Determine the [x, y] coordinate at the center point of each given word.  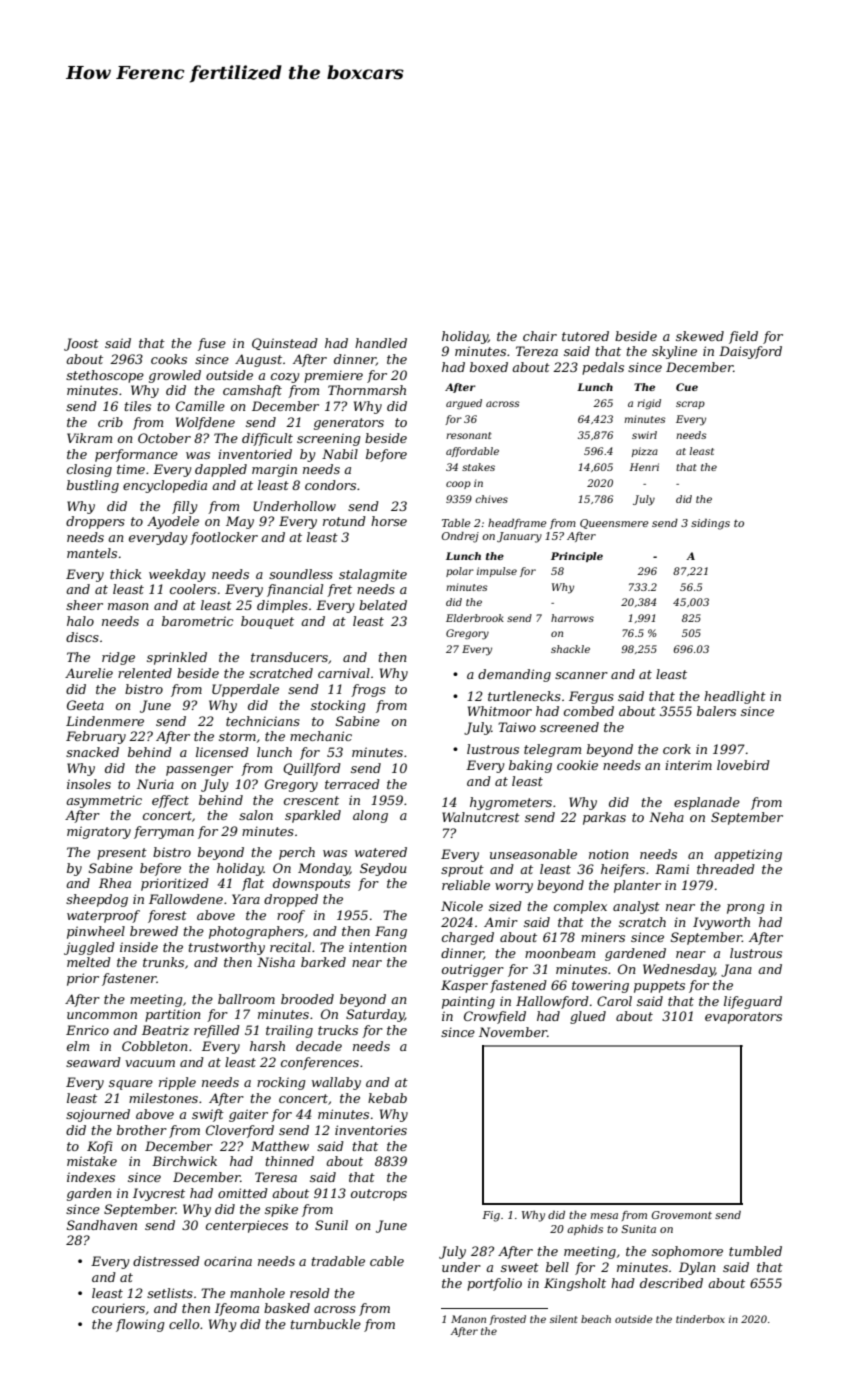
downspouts [311, 884]
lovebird [743, 765]
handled [381, 343]
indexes [91, 1177]
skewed [700, 336]
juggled [89, 948]
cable [387, 1261]
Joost [81, 344]
